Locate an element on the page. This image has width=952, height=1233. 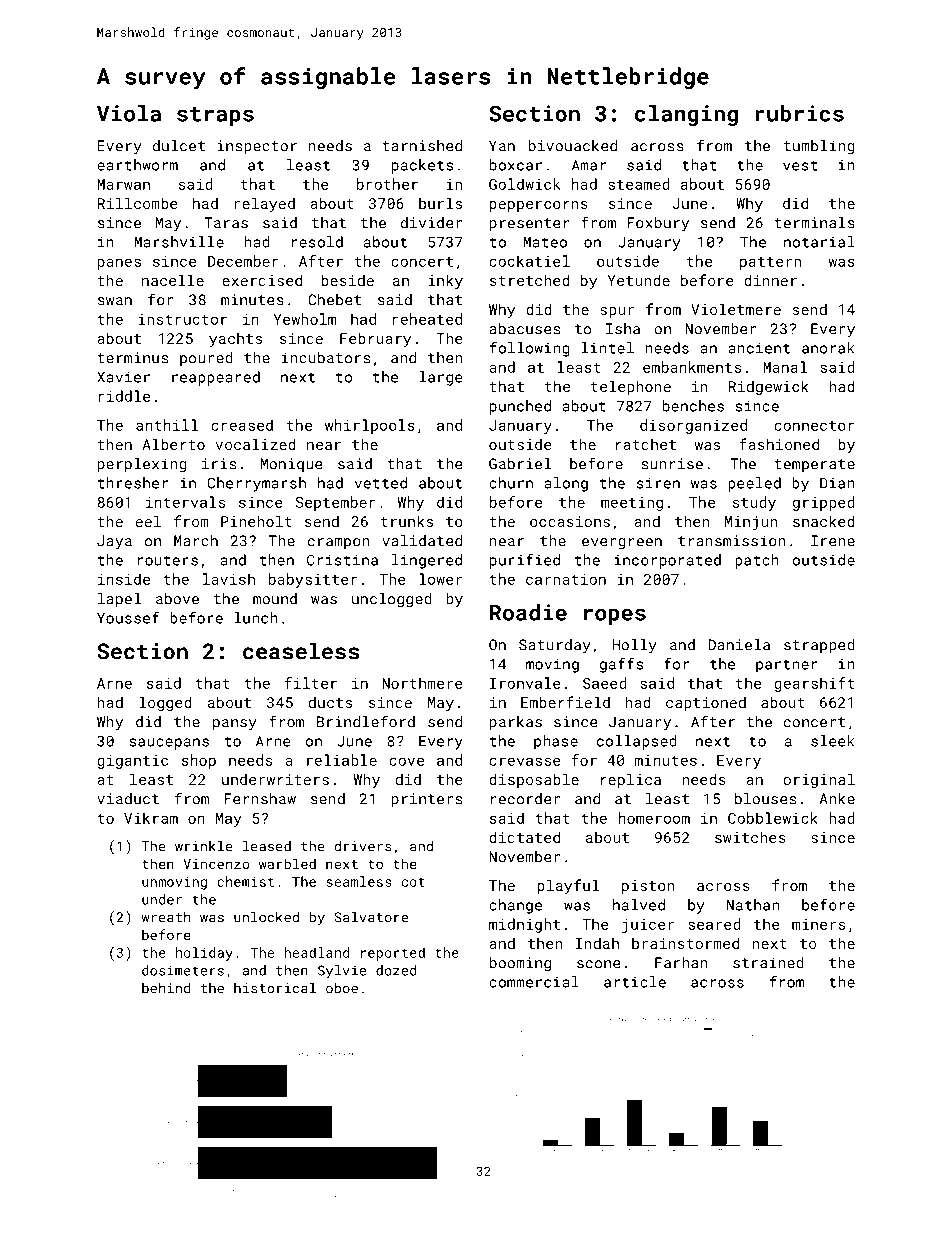
headland is located at coordinates (316, 952).
